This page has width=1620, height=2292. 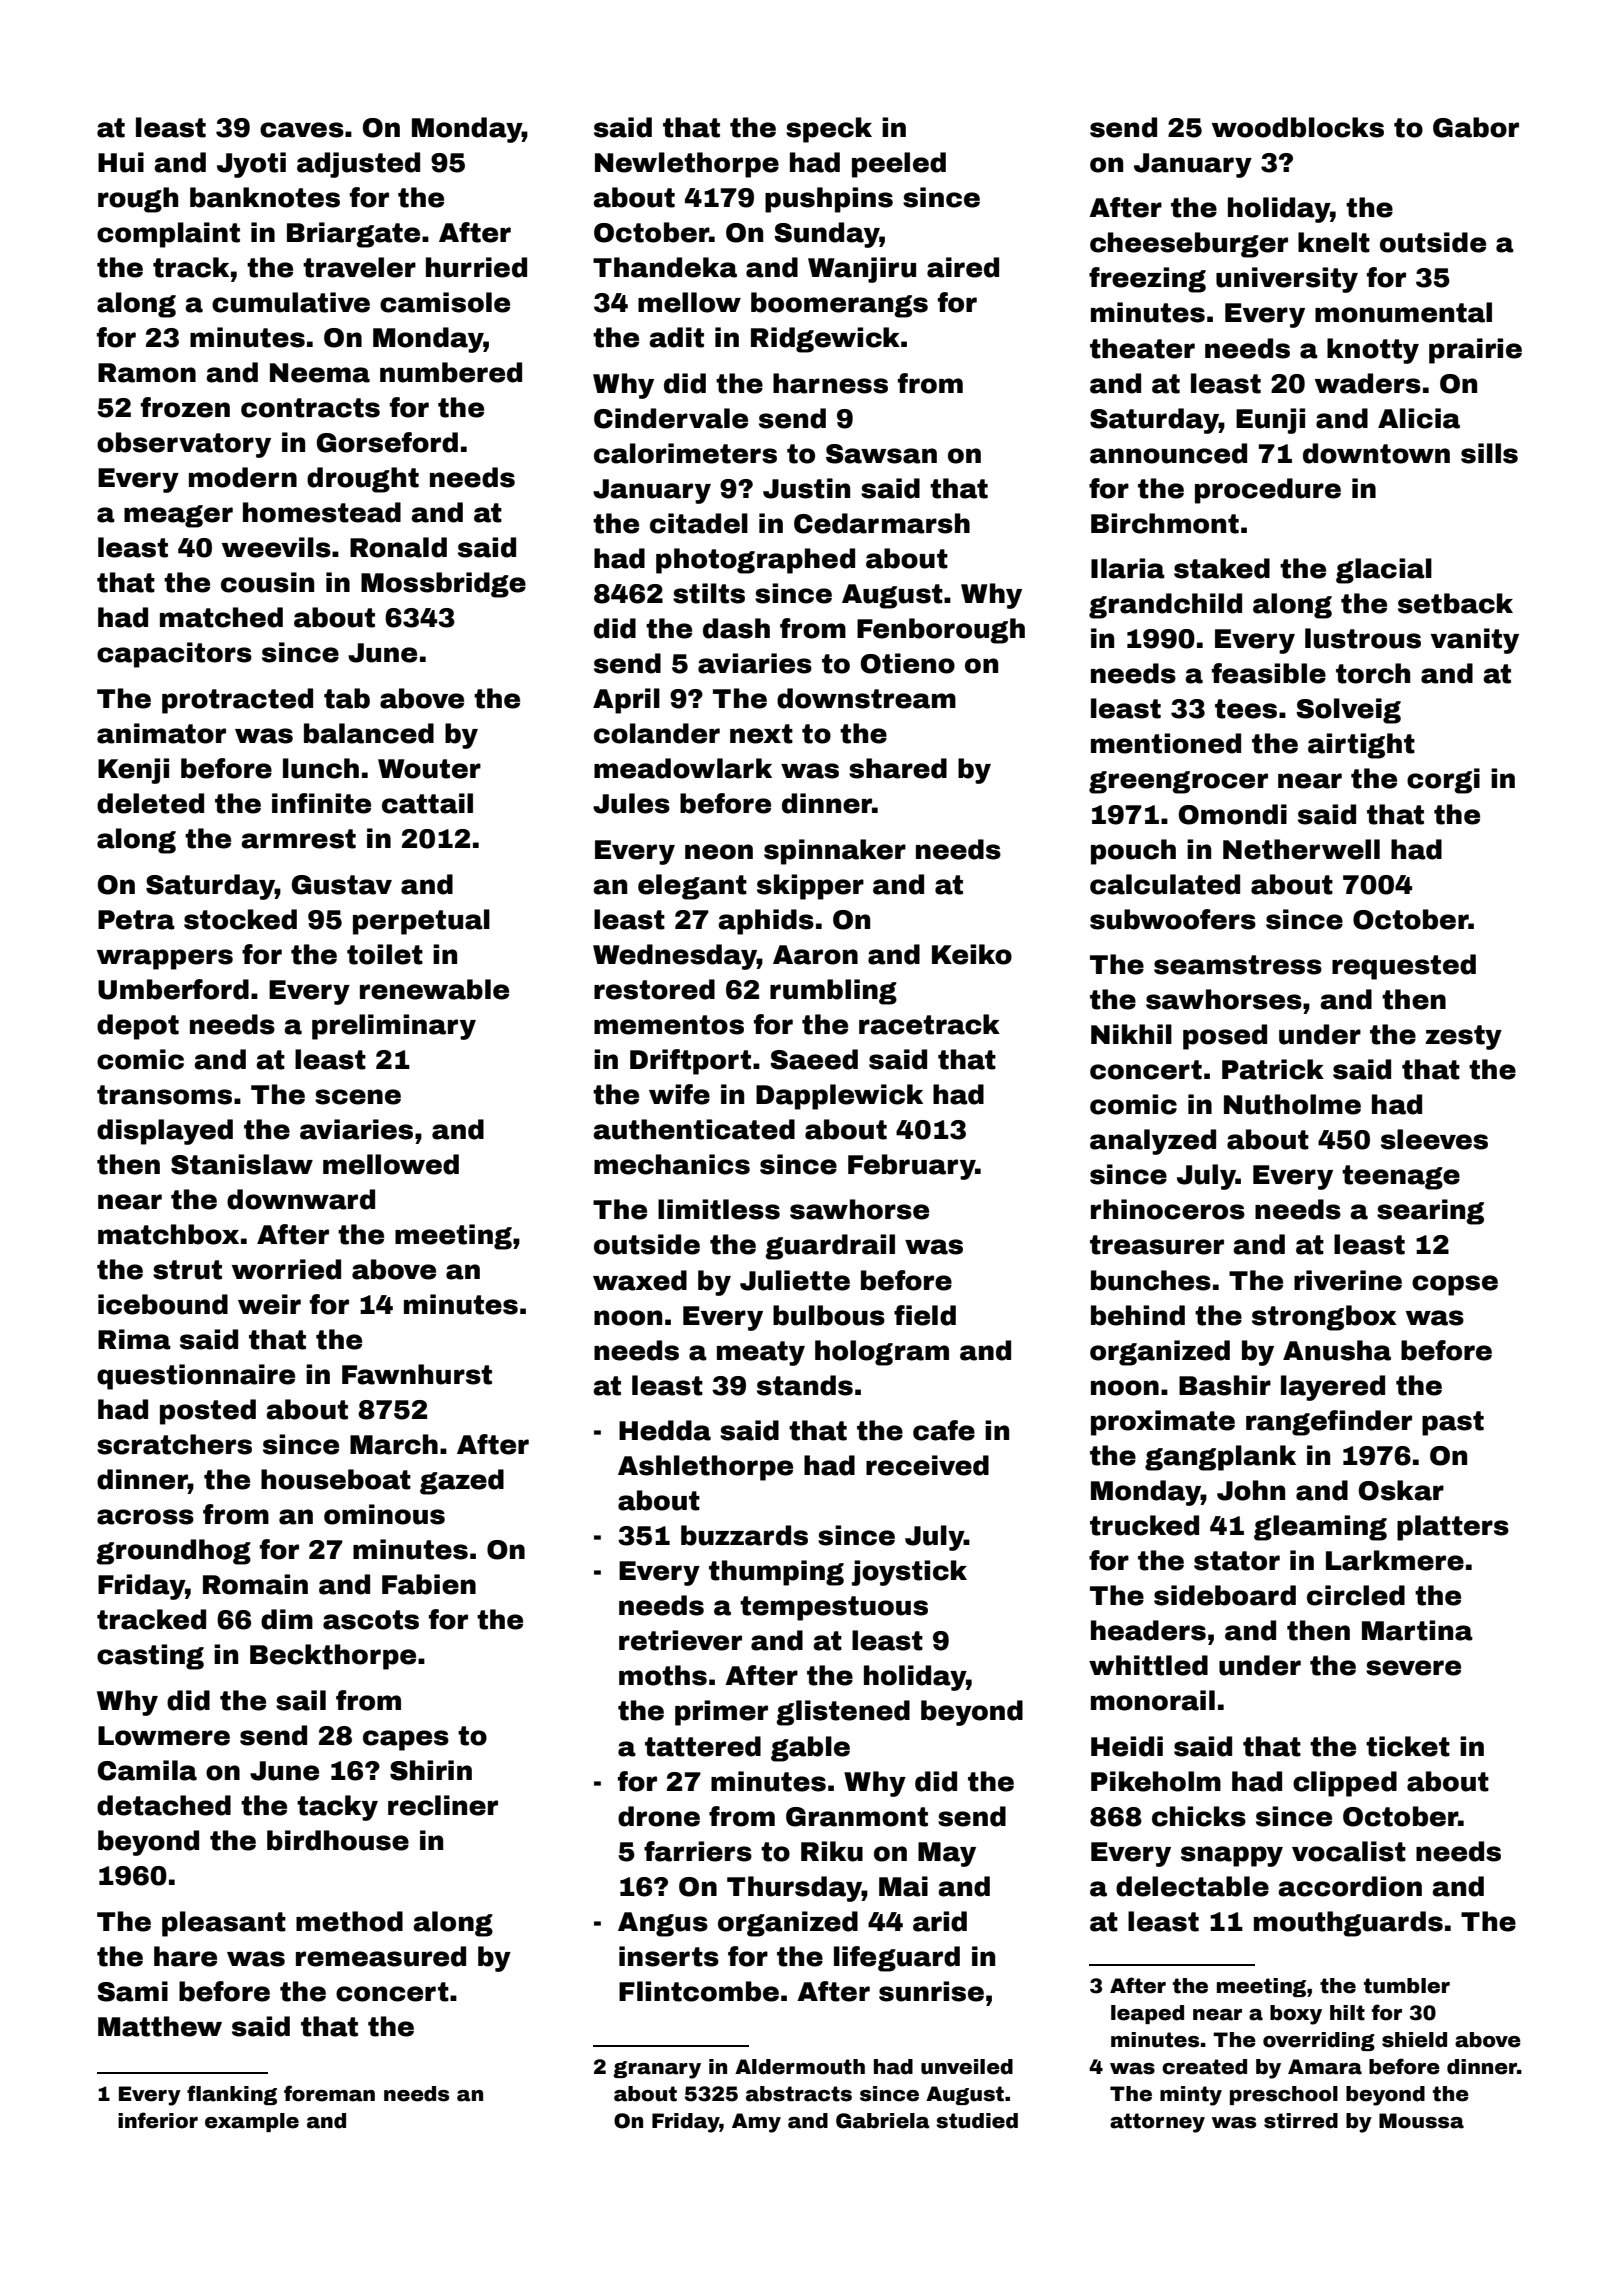 I want to click on Gabor, so click(x=1476, y=127).
